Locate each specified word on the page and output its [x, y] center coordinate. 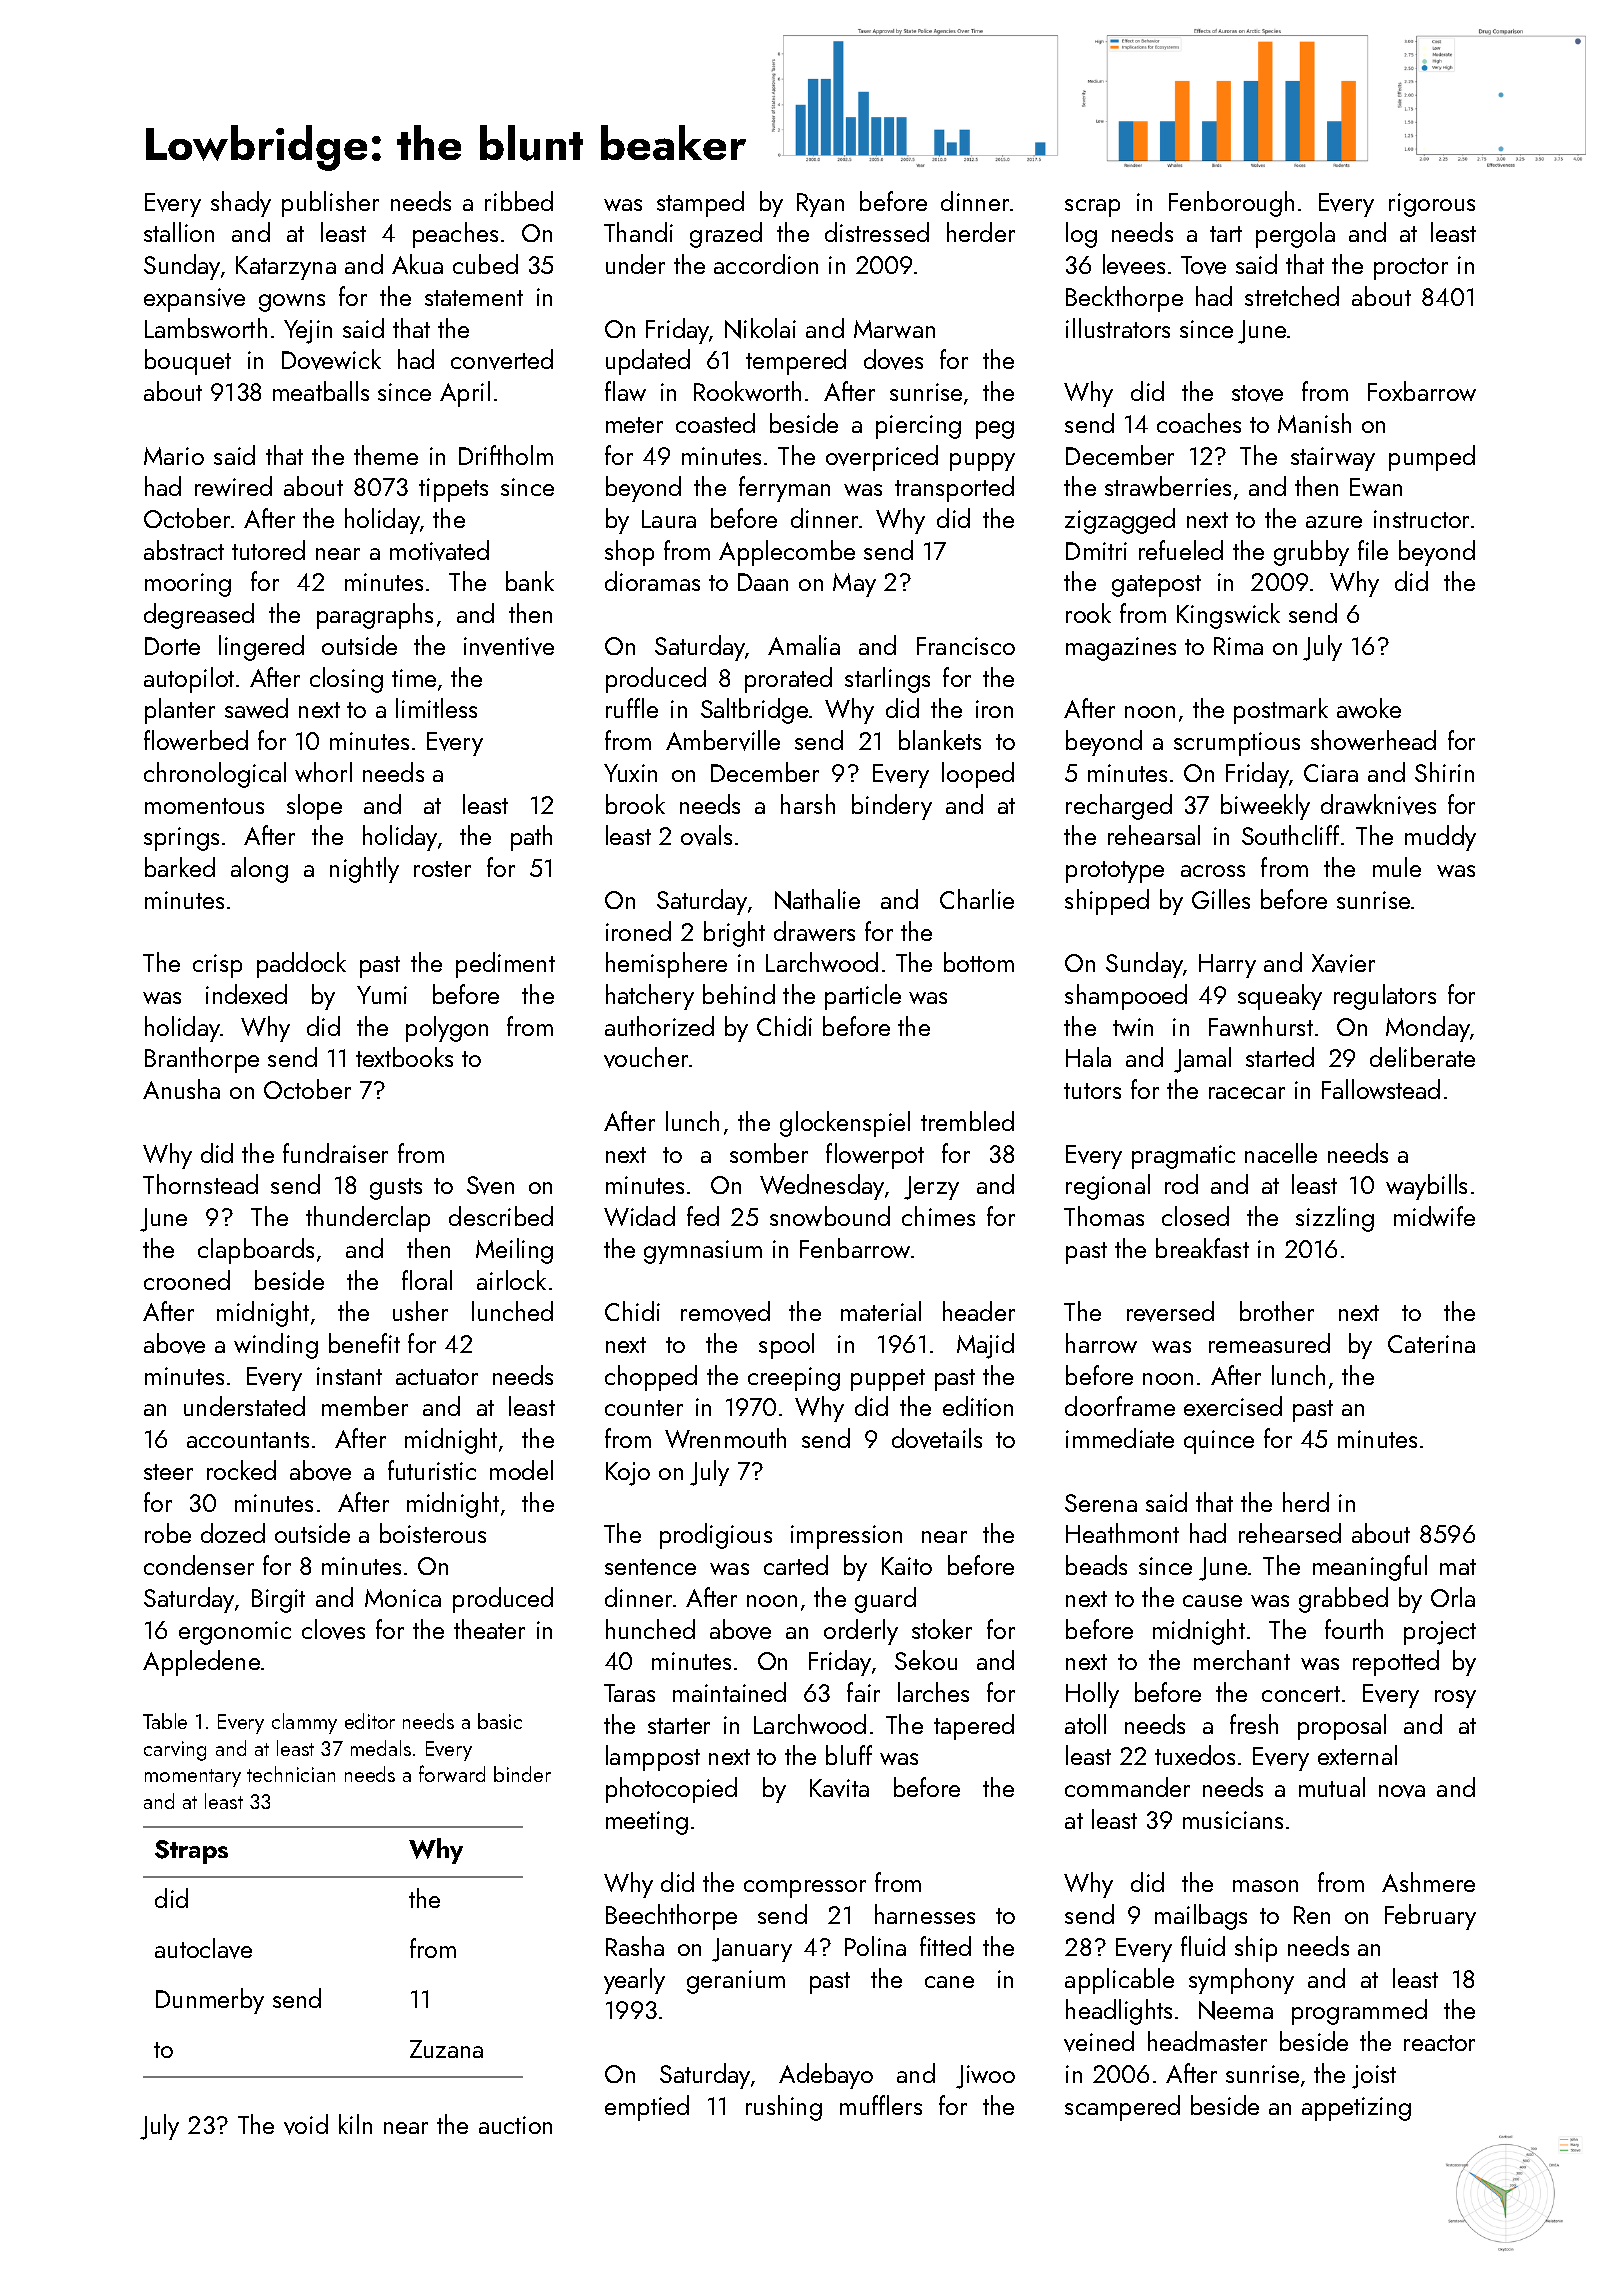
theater [489, 1629]
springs [181, 839]
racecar [1247, 1093]
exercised [1233, 1406]
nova [1402, 1791]
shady [241, 204]
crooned [187, 1280]
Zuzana [446, 2049]
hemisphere [666, 965]
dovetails [937, 1438]
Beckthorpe [1124, 299]
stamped [700, 204]
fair [863, 1692]
